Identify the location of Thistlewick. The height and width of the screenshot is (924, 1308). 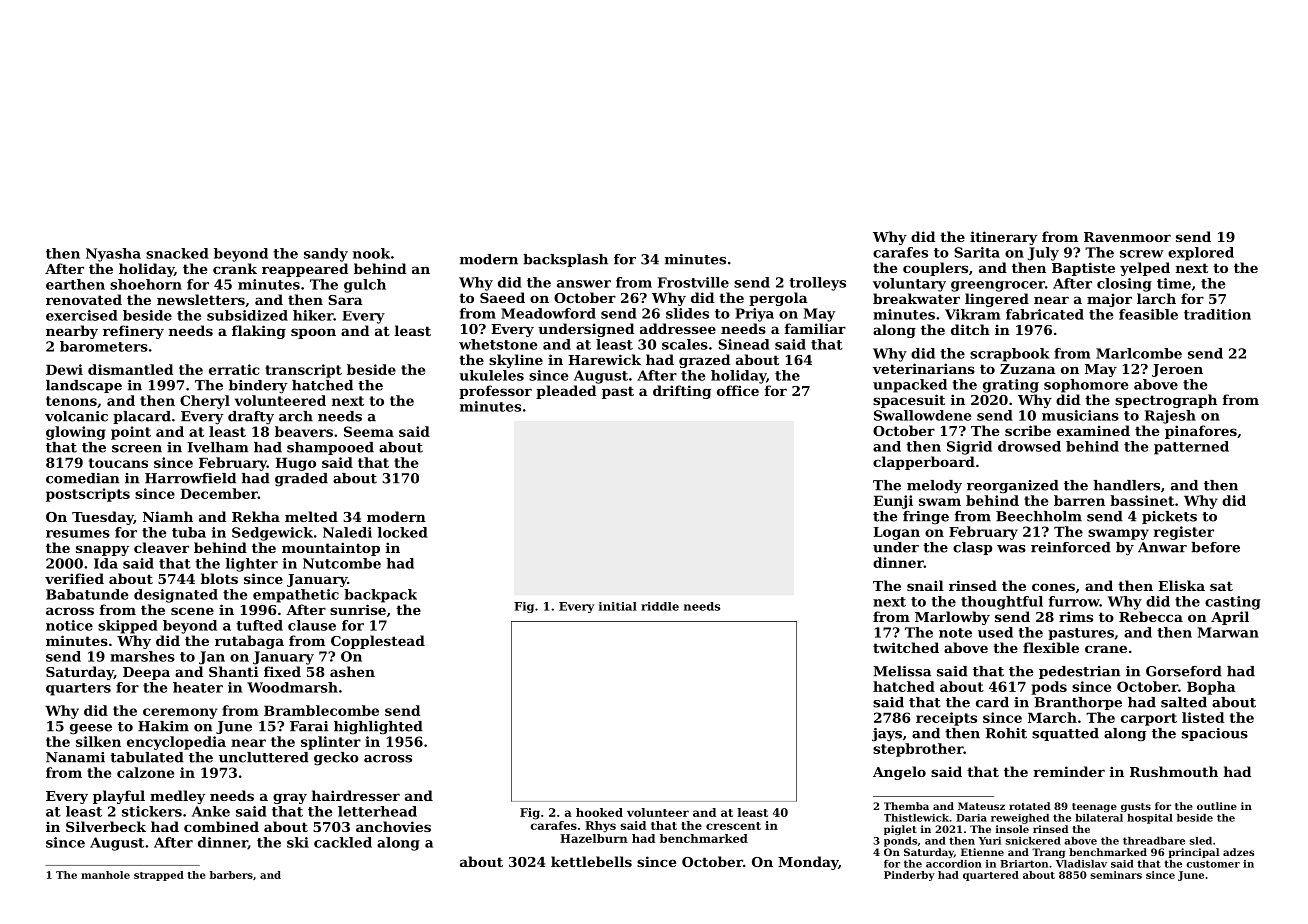
(916, 818).
